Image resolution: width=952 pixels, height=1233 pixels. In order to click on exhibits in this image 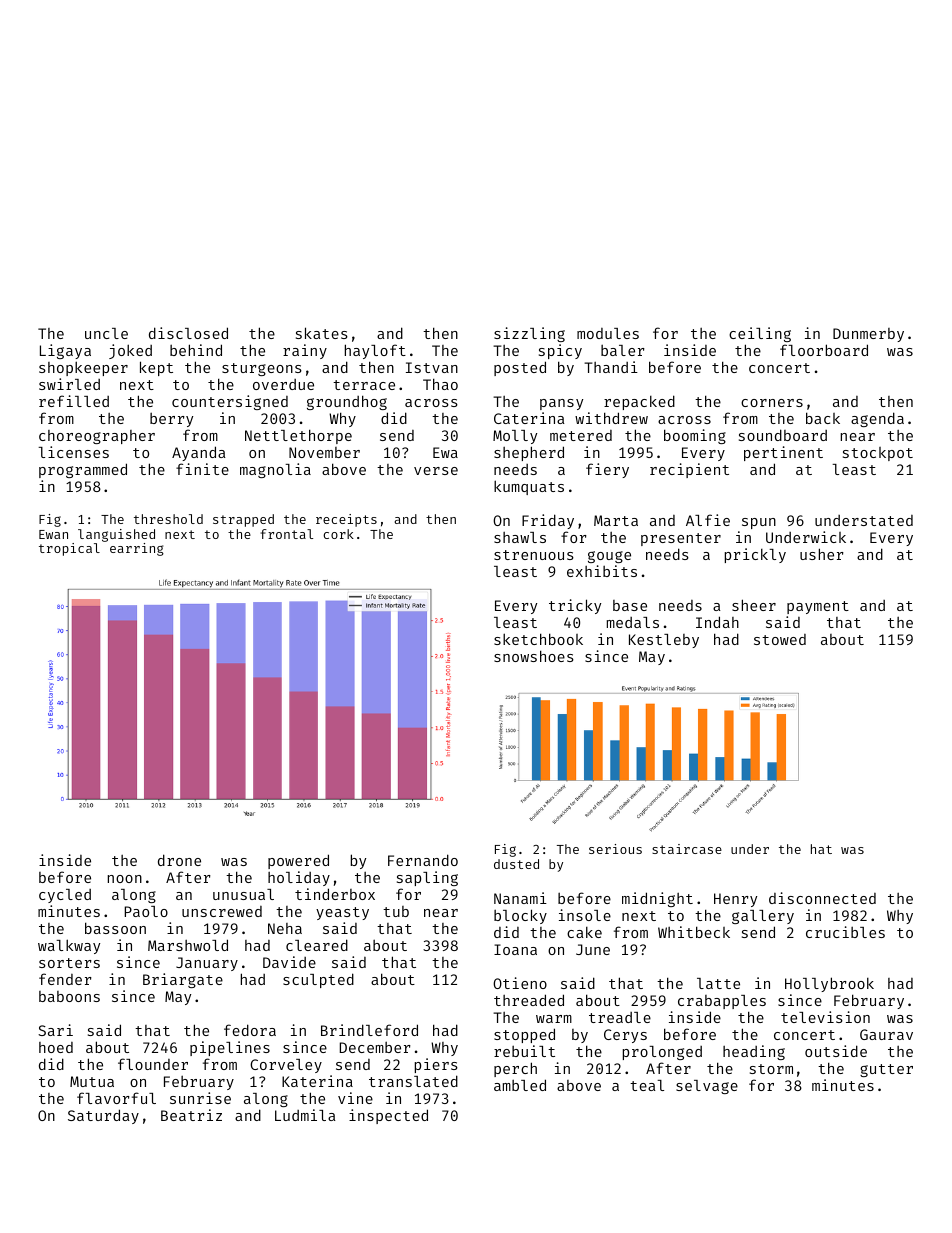, I will do `click(602, 571)`.
